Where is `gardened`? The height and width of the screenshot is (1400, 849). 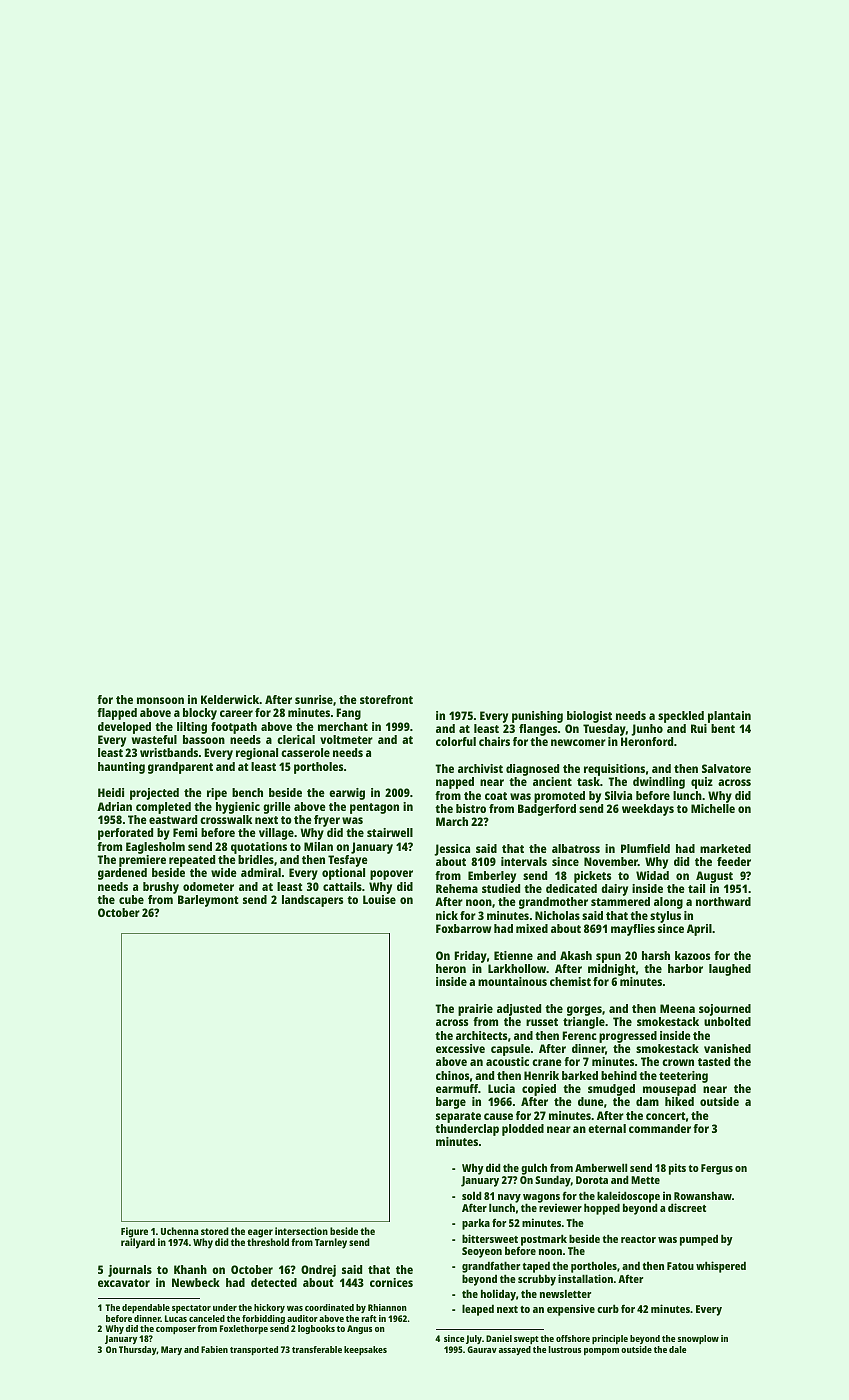
gardened is located at coordinates (122, 874).
